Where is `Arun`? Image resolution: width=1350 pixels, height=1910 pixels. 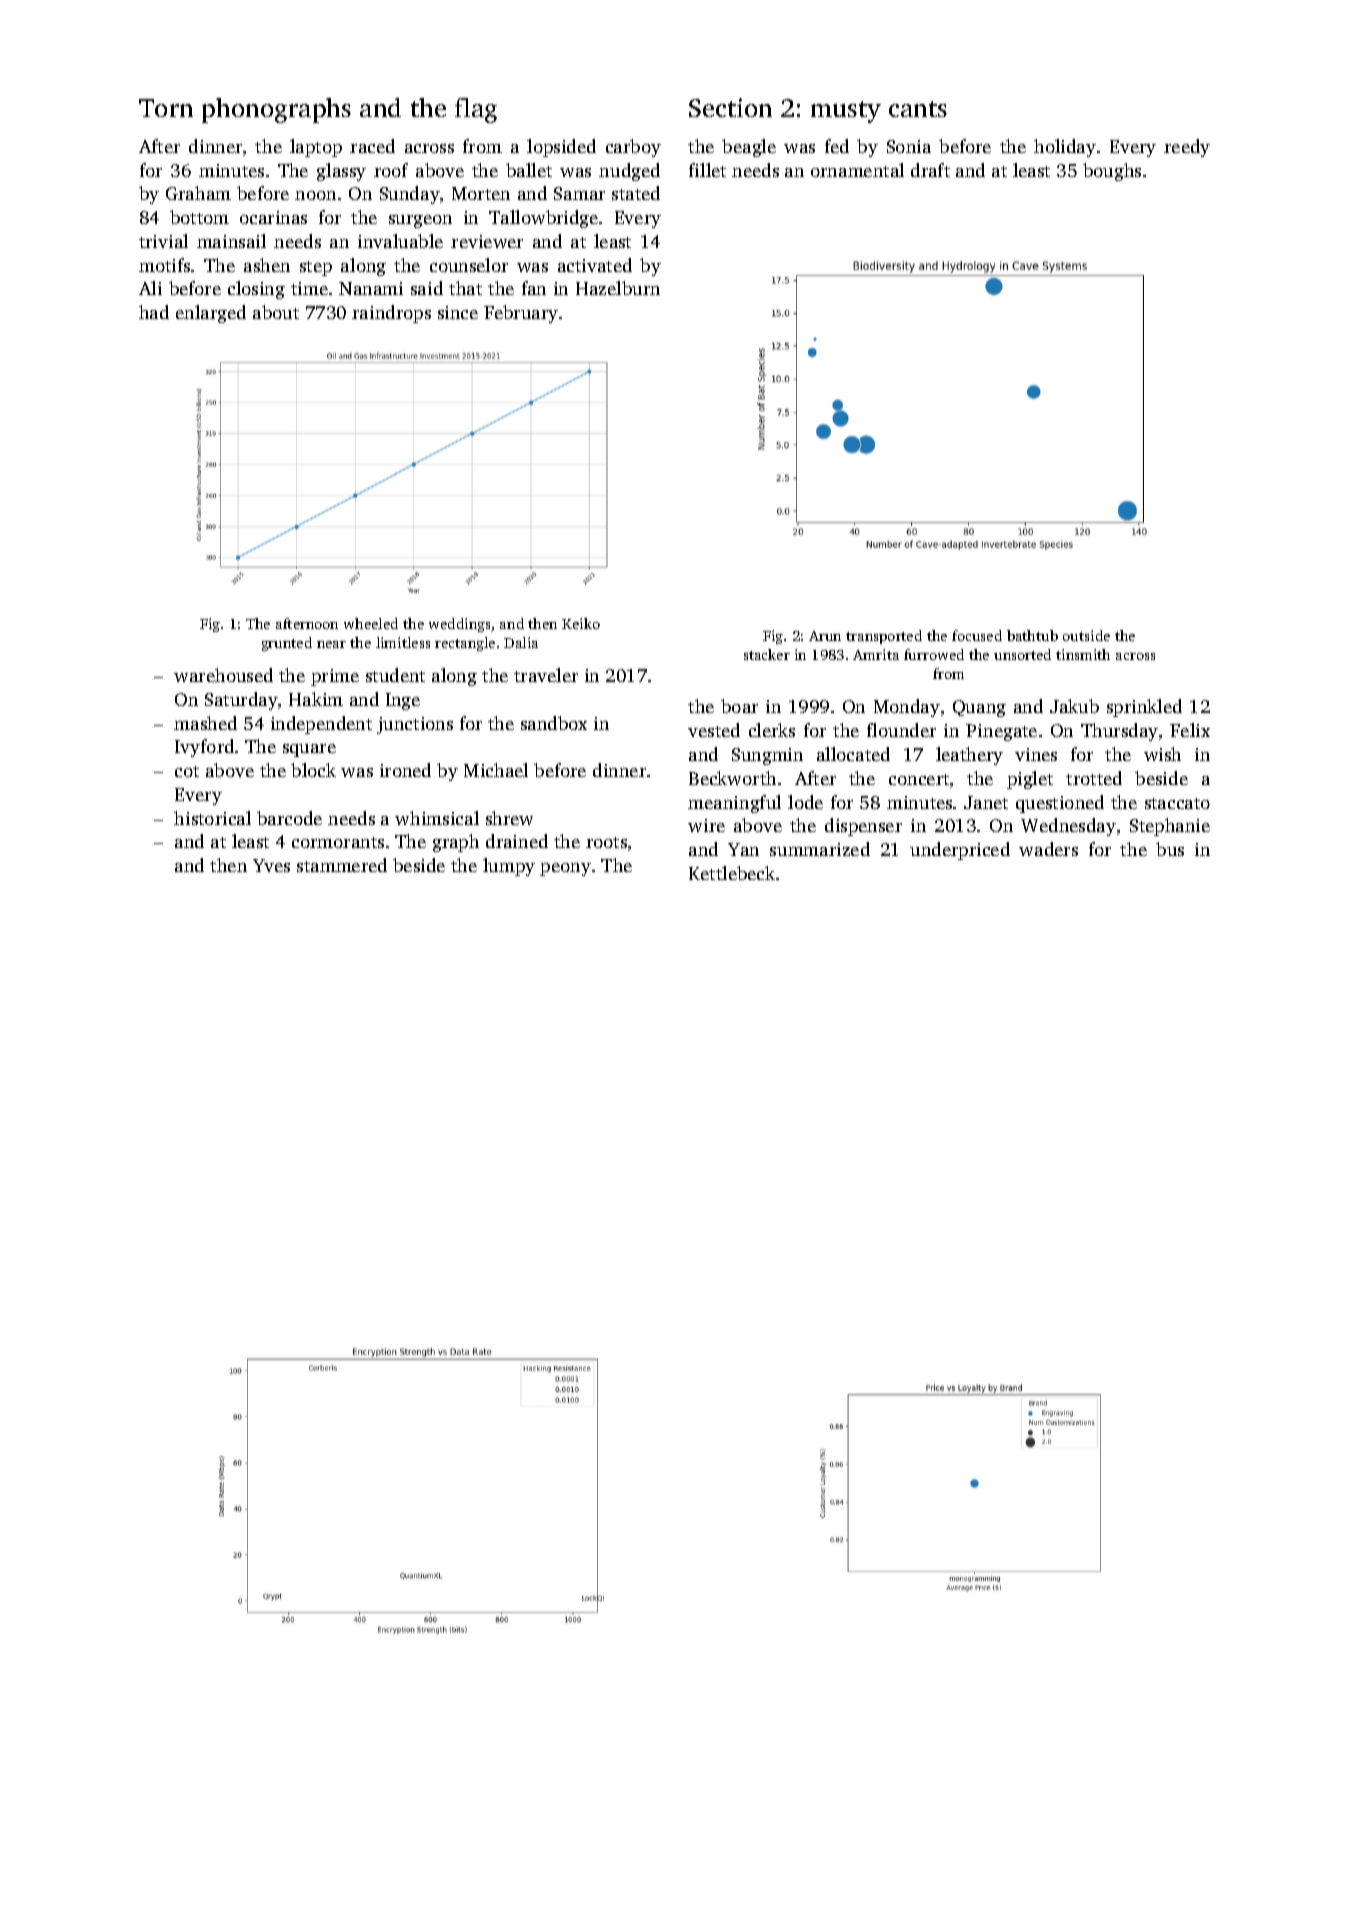 Arun is located at coordinates (825, 636).
